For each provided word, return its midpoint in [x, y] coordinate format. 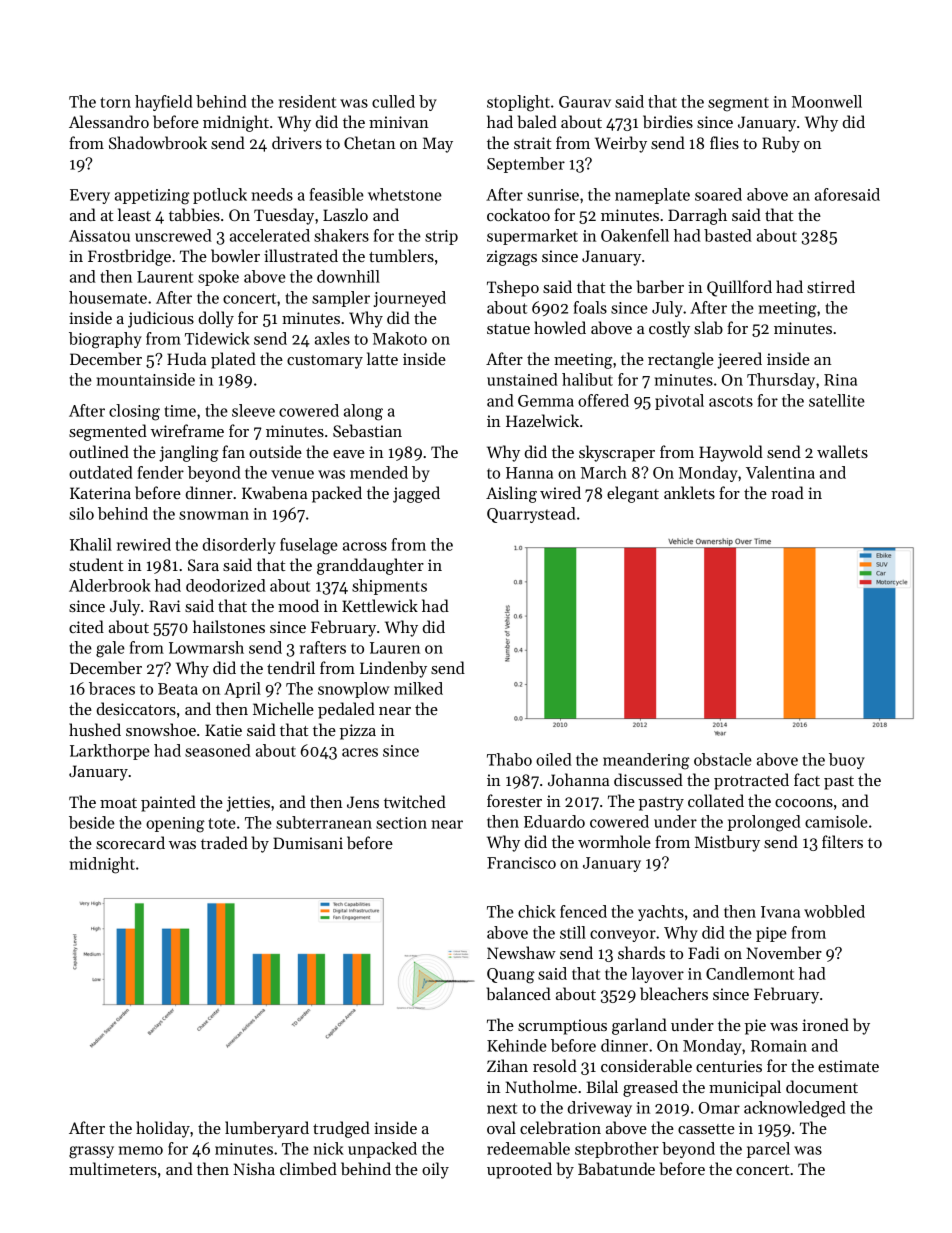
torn [115, 102]
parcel [768, 1150]
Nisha [254, 1168]
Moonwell [827, 101]
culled [393, 101]
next [502, 1108]
